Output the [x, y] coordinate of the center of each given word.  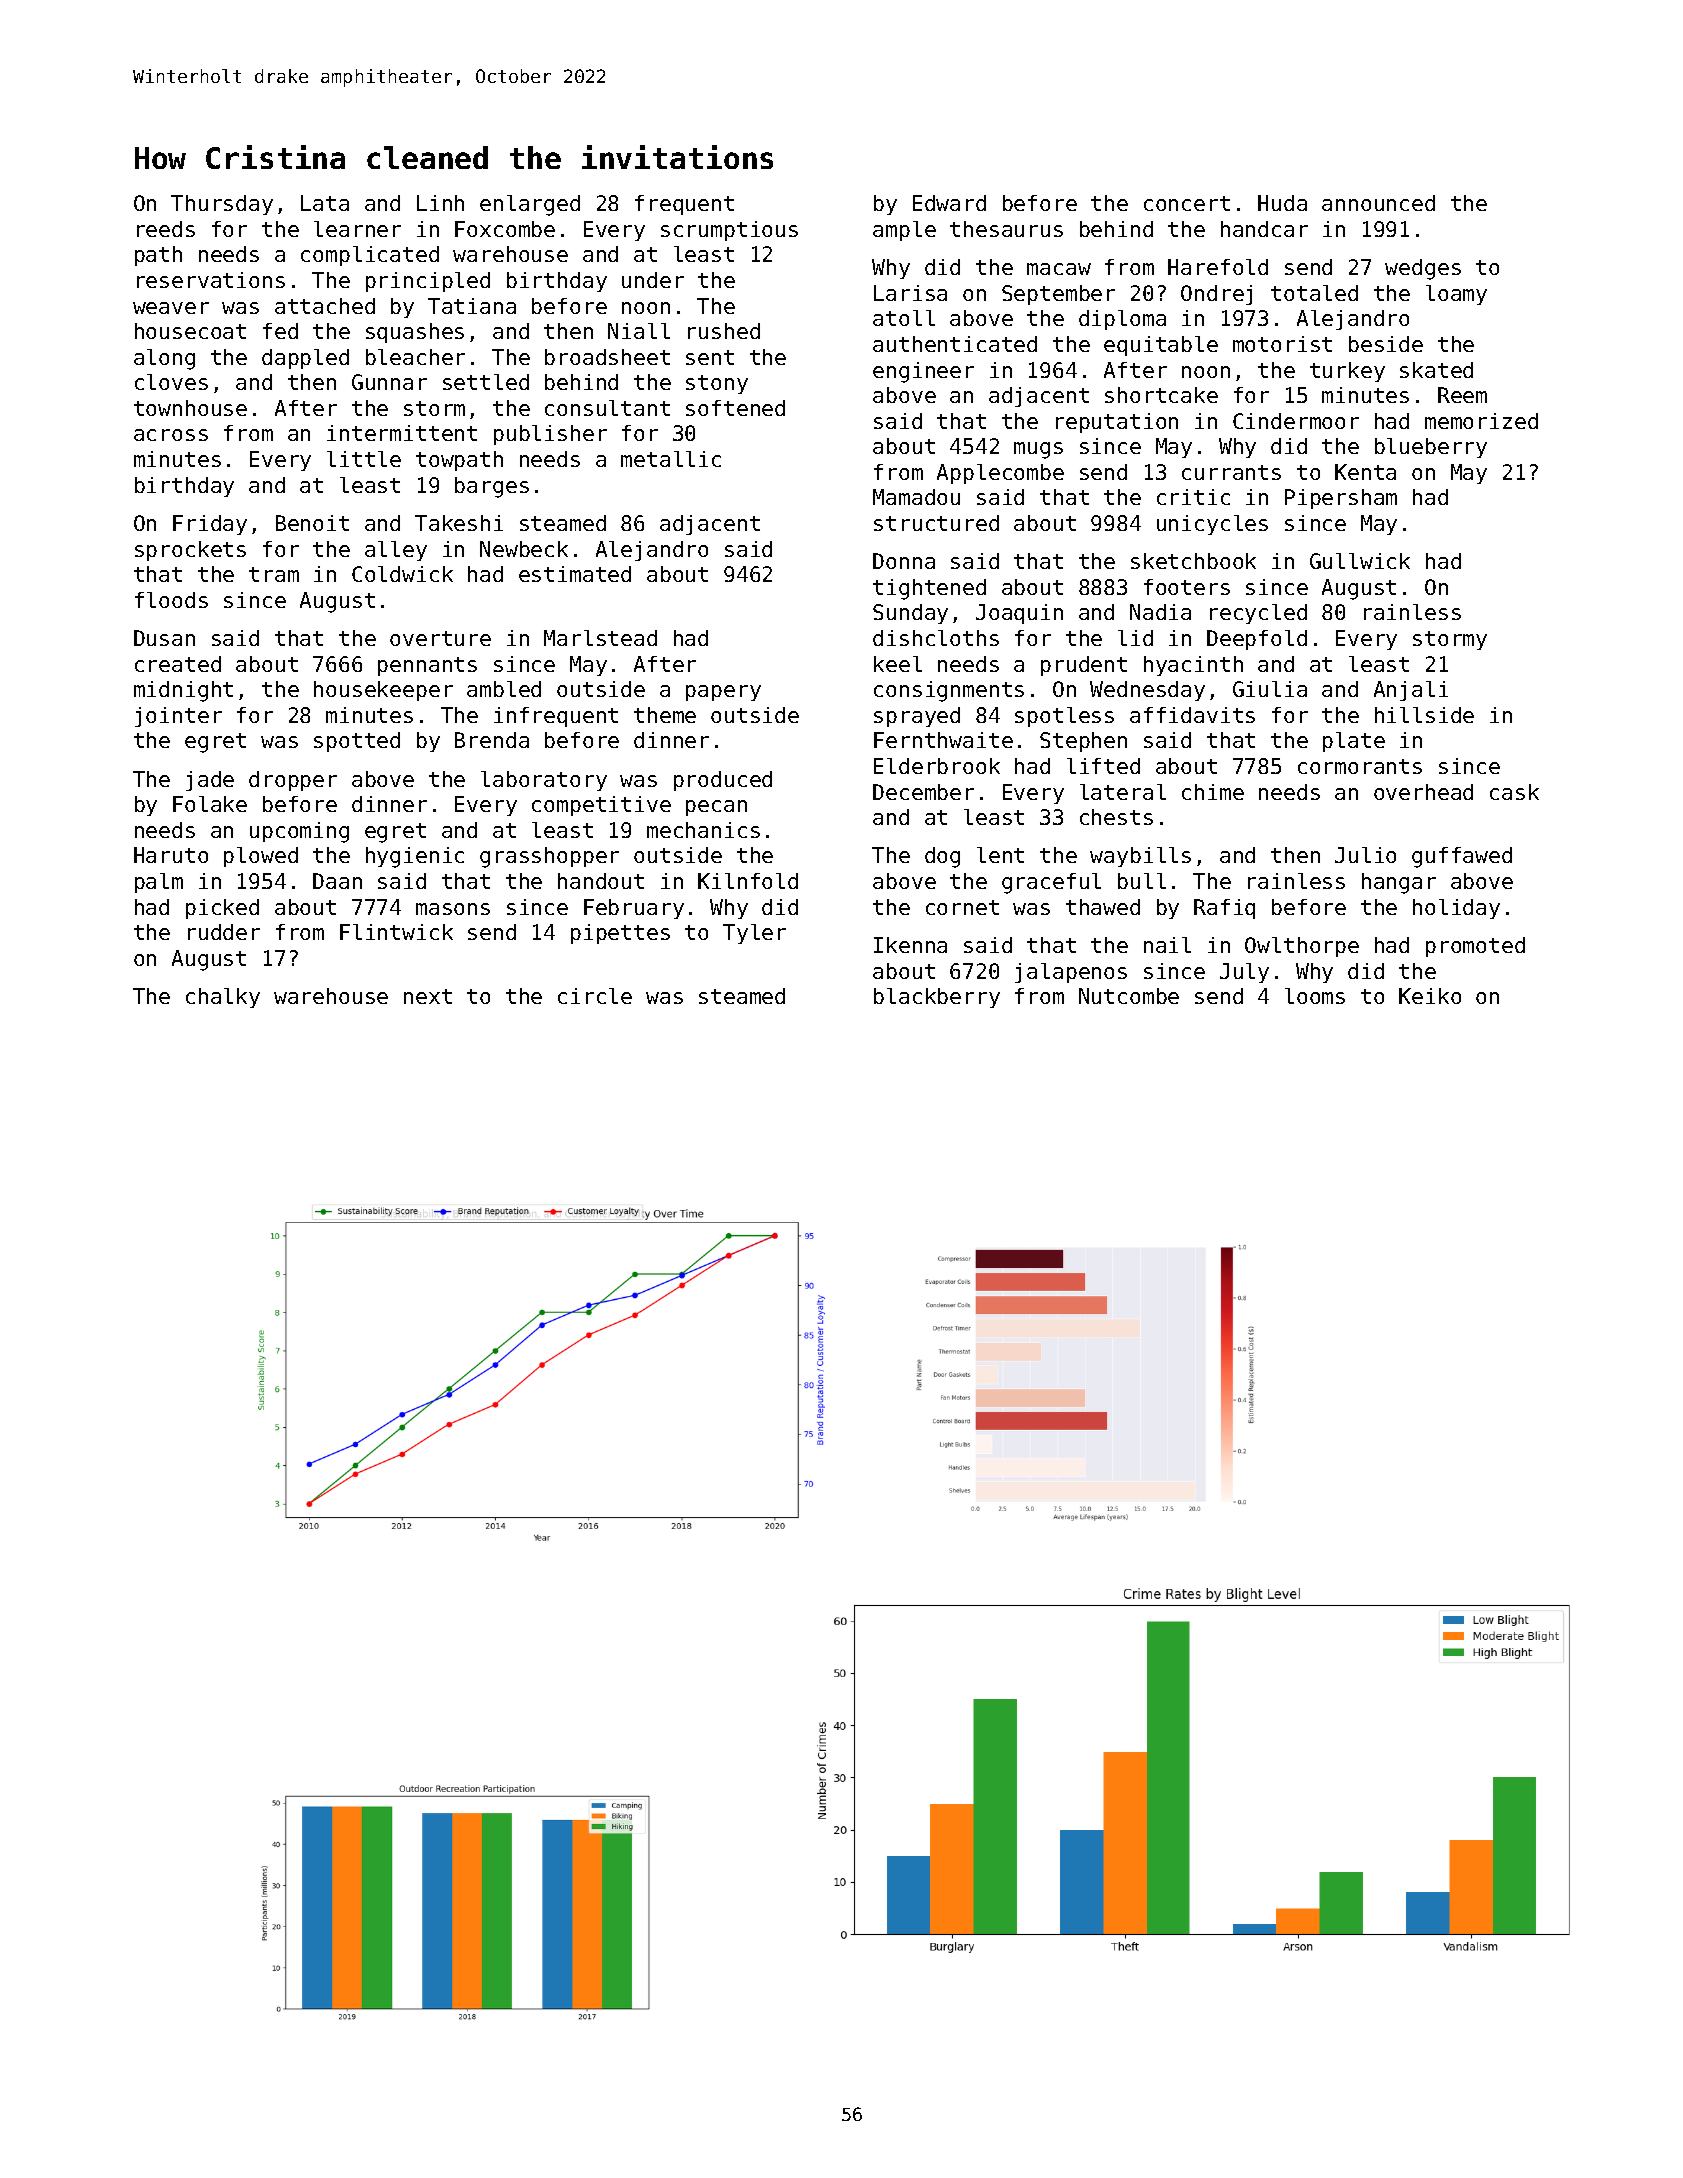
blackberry [937, 998]
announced [1378, 203]
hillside [1424, 715]
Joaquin [1019, 614]
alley [396, 551]
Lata [325, 203]
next [428, 996]
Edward [949, 203]
